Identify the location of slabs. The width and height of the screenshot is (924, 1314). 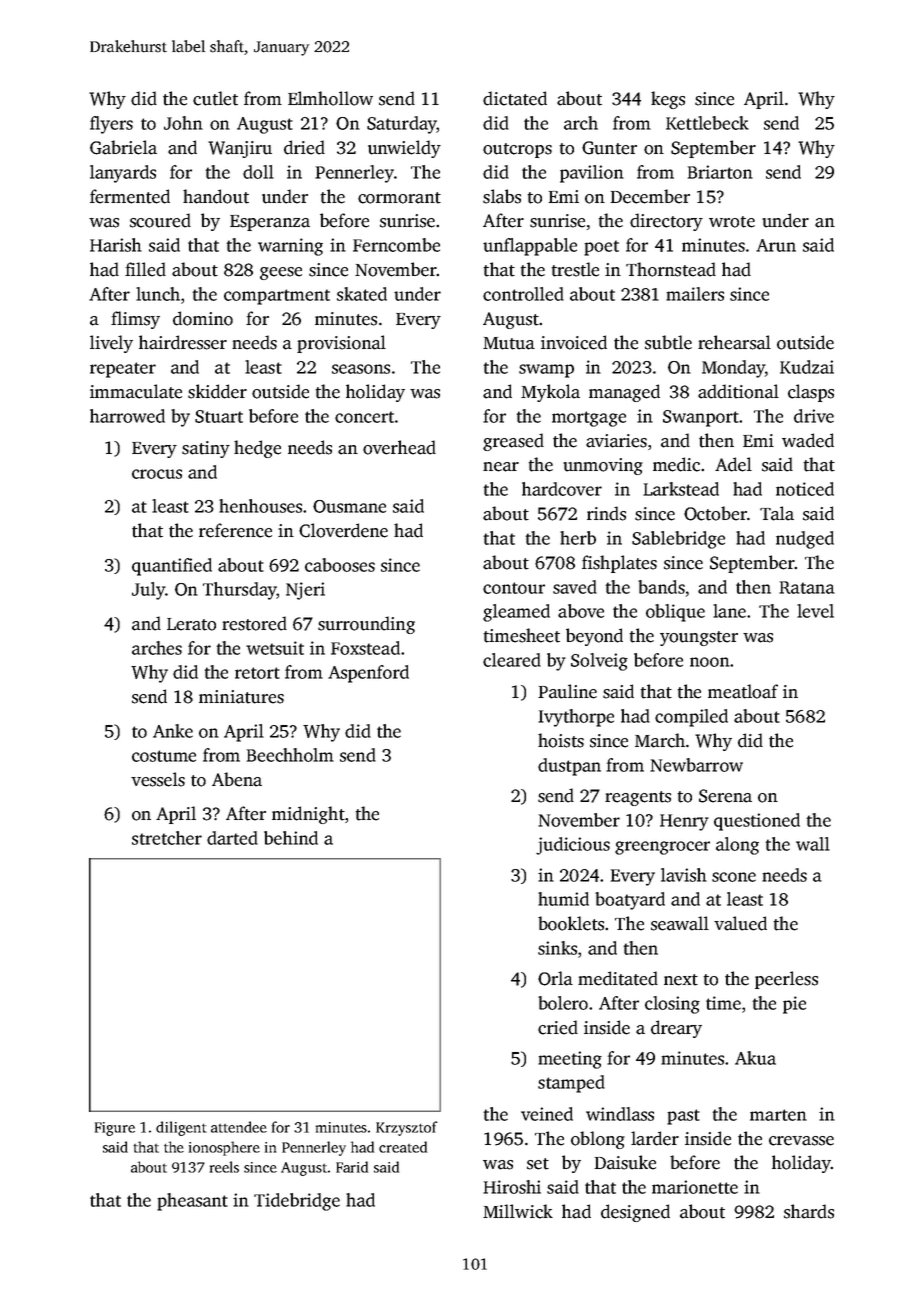
(502, 196).
